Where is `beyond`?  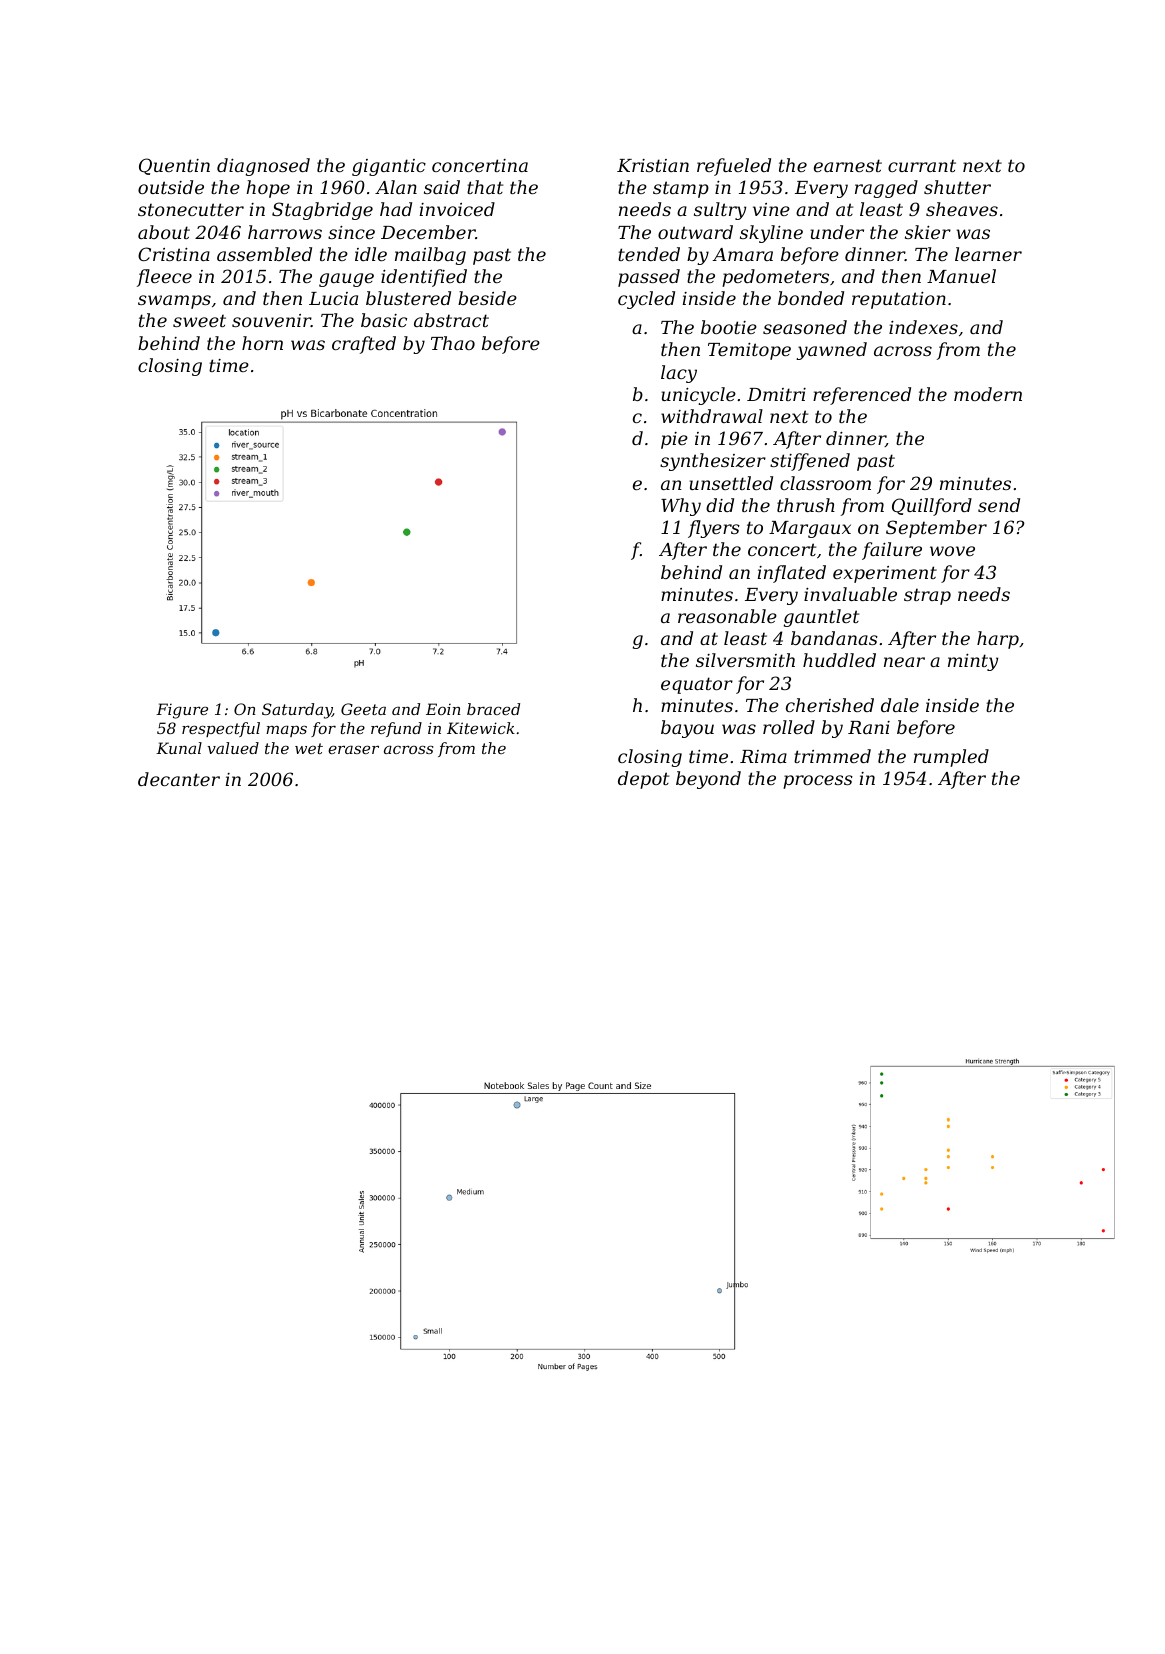
beyond is located at coordinates (708, 780).
